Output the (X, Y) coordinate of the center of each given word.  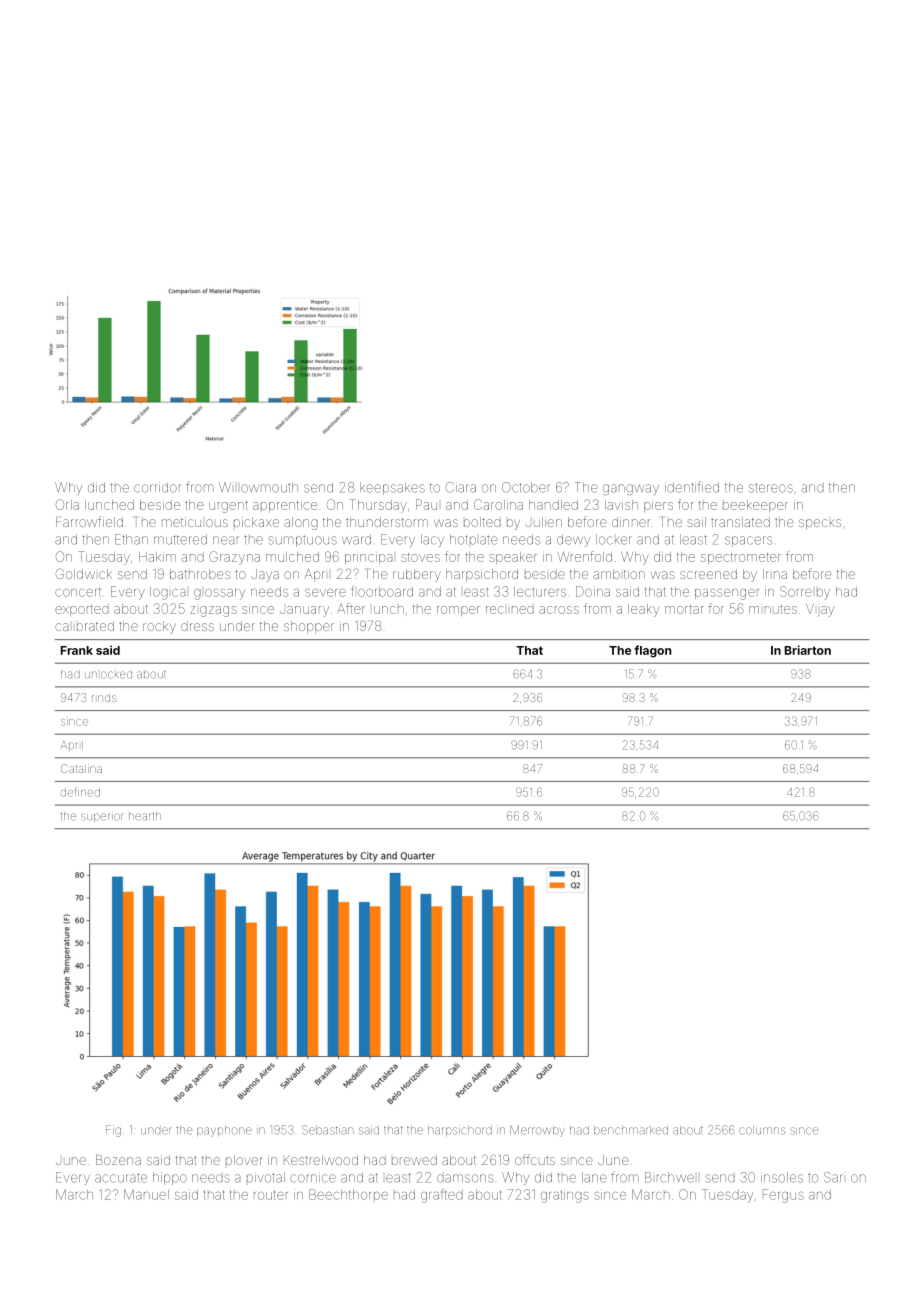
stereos (771, 488)
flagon (652, 651)
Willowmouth (258, 487)
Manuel (146, 1194)
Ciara (461, 487)
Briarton (808, 650)
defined (80, 792)
